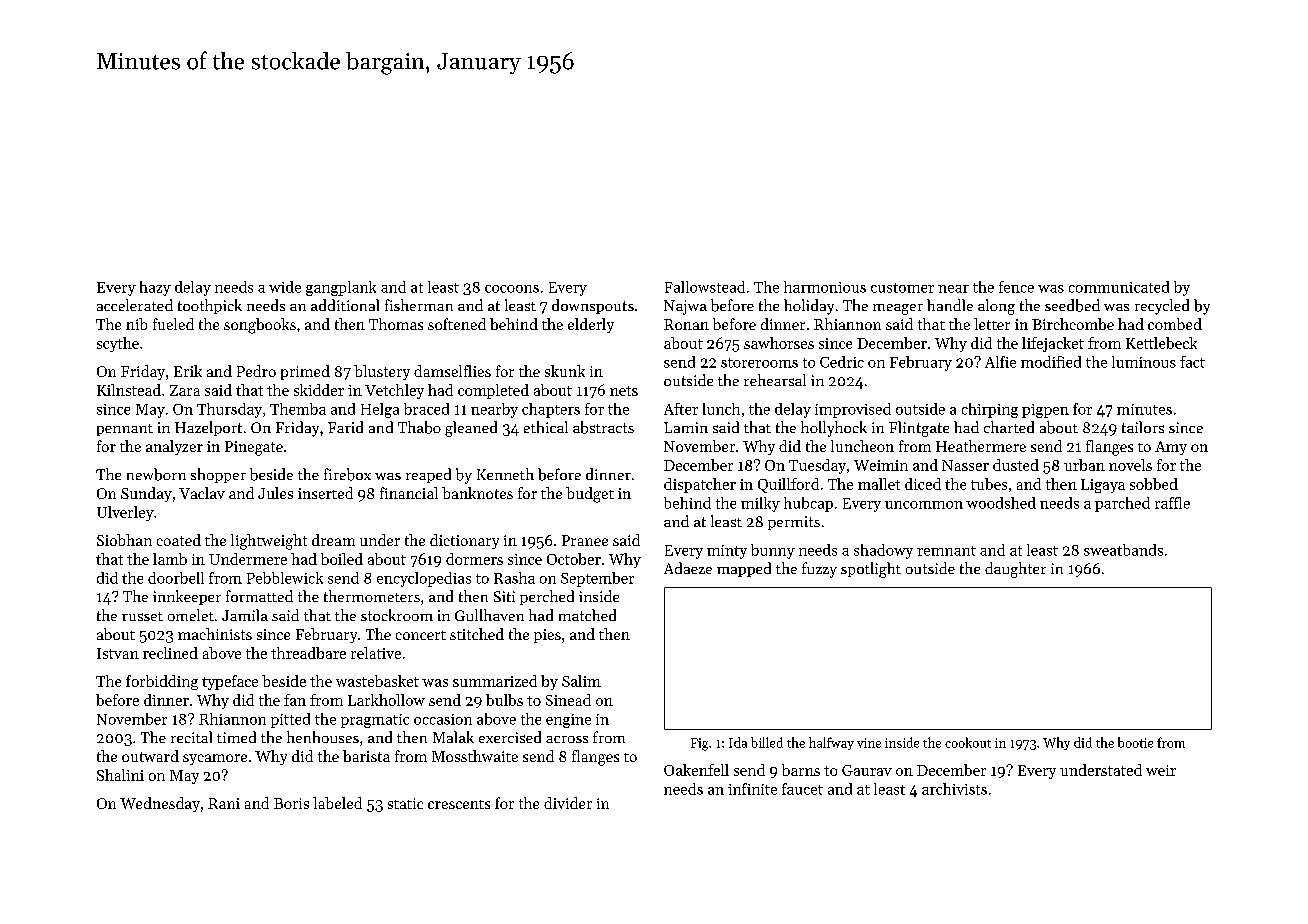  Describe the element at coordinates (568, 803) in the page. I see `divider` at that location.
